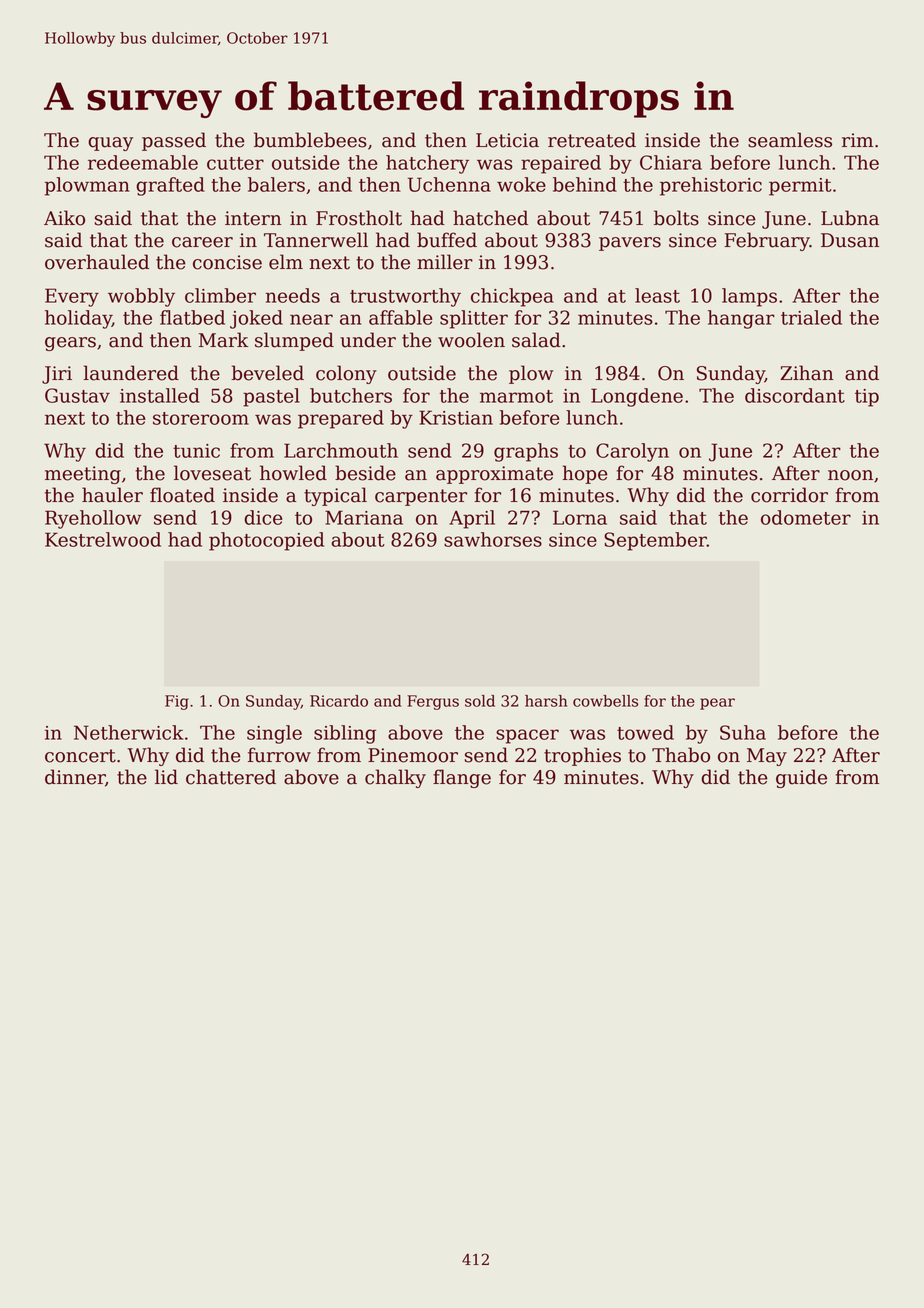 The image size is (924, 1308). Describe the element at coordinates (445, 262) in the image. I see `miller` at that location.
